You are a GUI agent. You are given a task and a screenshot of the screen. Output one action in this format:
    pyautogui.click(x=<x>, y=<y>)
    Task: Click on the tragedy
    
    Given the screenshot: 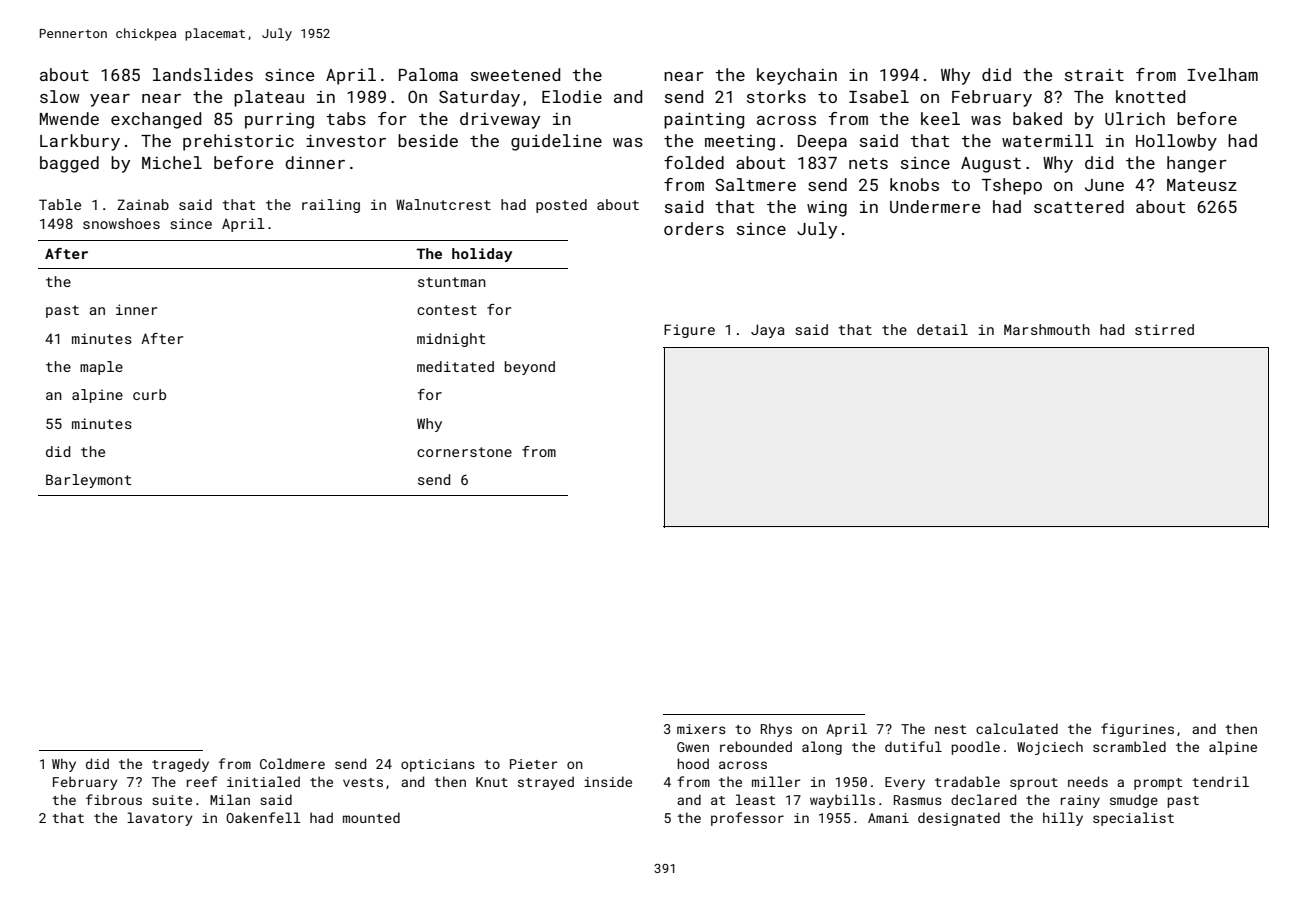 What is the action you would take?
    pyautogui.click(x=180, y=765)
